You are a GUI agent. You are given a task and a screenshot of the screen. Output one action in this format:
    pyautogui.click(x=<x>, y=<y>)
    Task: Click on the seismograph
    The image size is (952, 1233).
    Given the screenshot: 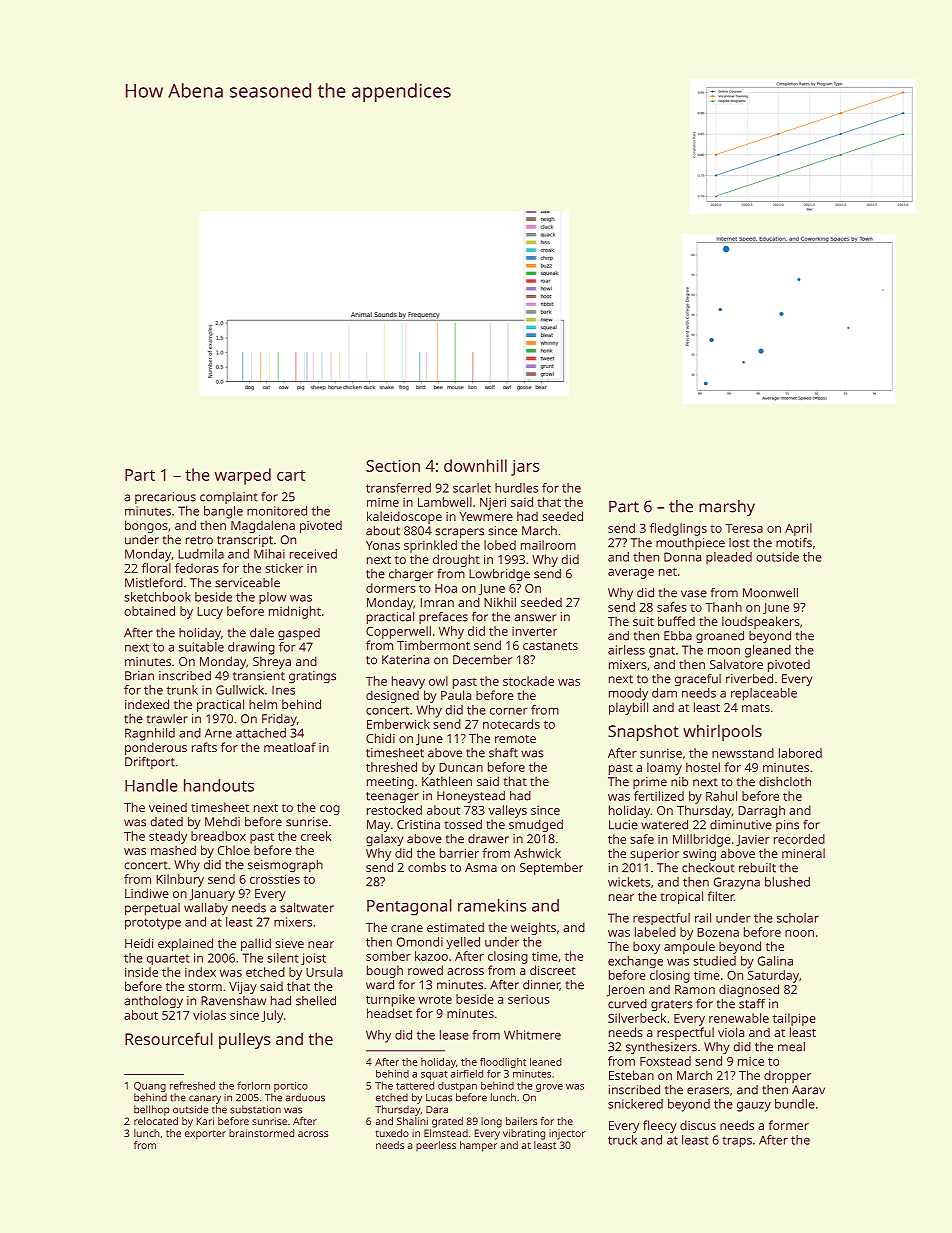 What is the action you would take?
    pyautogui.click(x=285, y=866)
